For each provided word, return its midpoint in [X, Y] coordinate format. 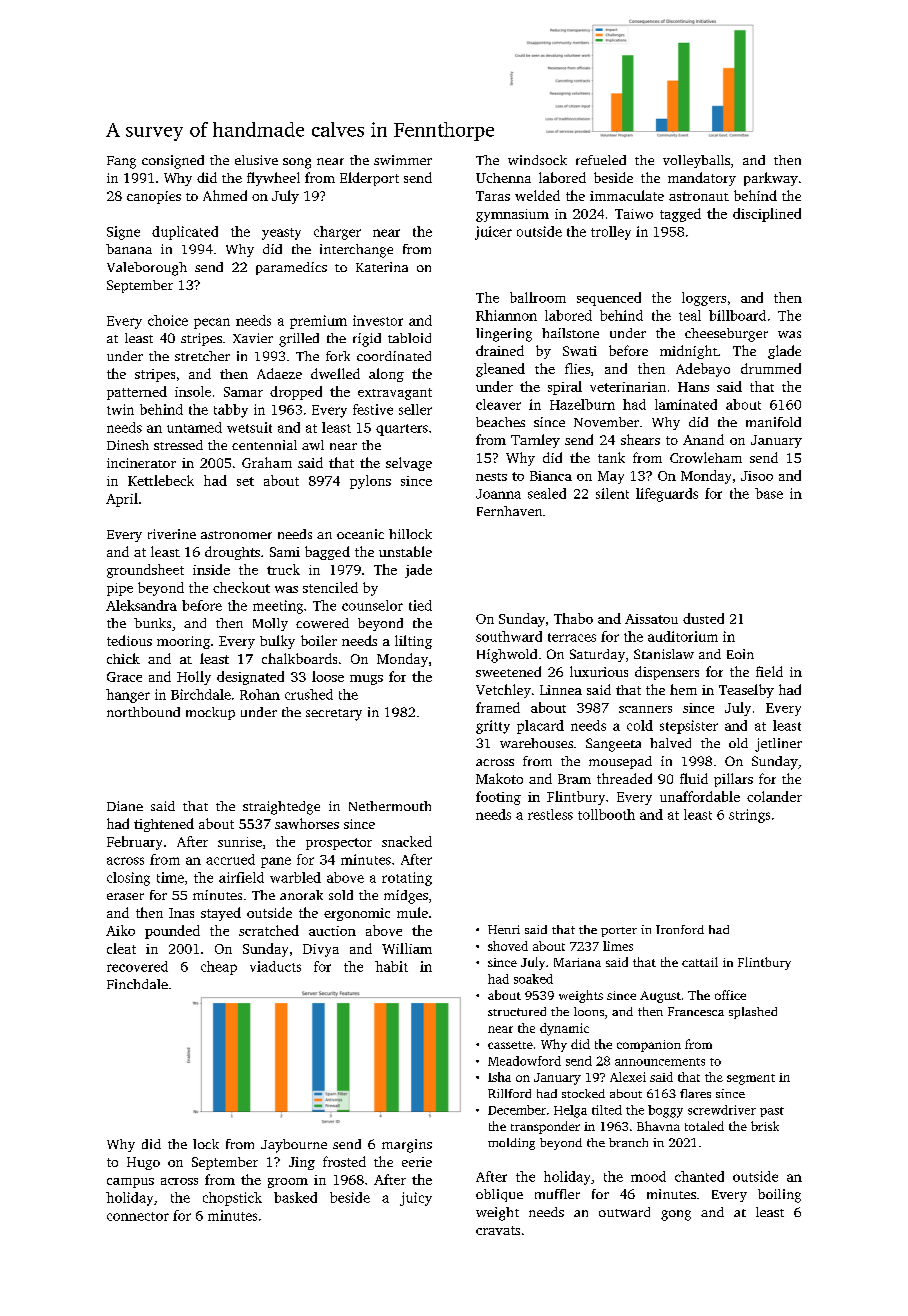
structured [517, 1011]
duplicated [185, 233]
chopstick [232, 1199]
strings [749, 816]
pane [276, 862]
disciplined [767, 215]
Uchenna [503, 178]
